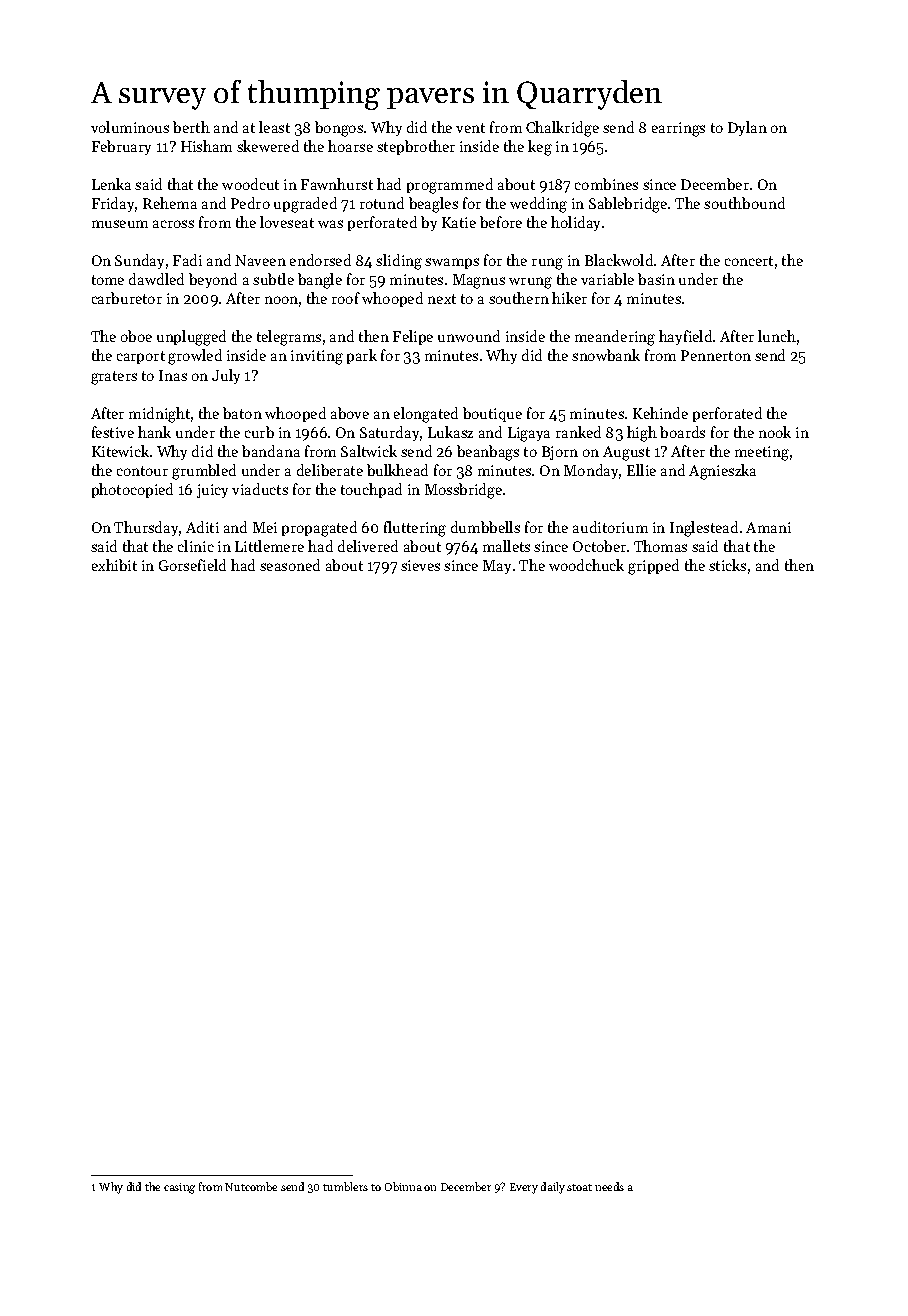  I want to click on sticks, so click(727, 565).
